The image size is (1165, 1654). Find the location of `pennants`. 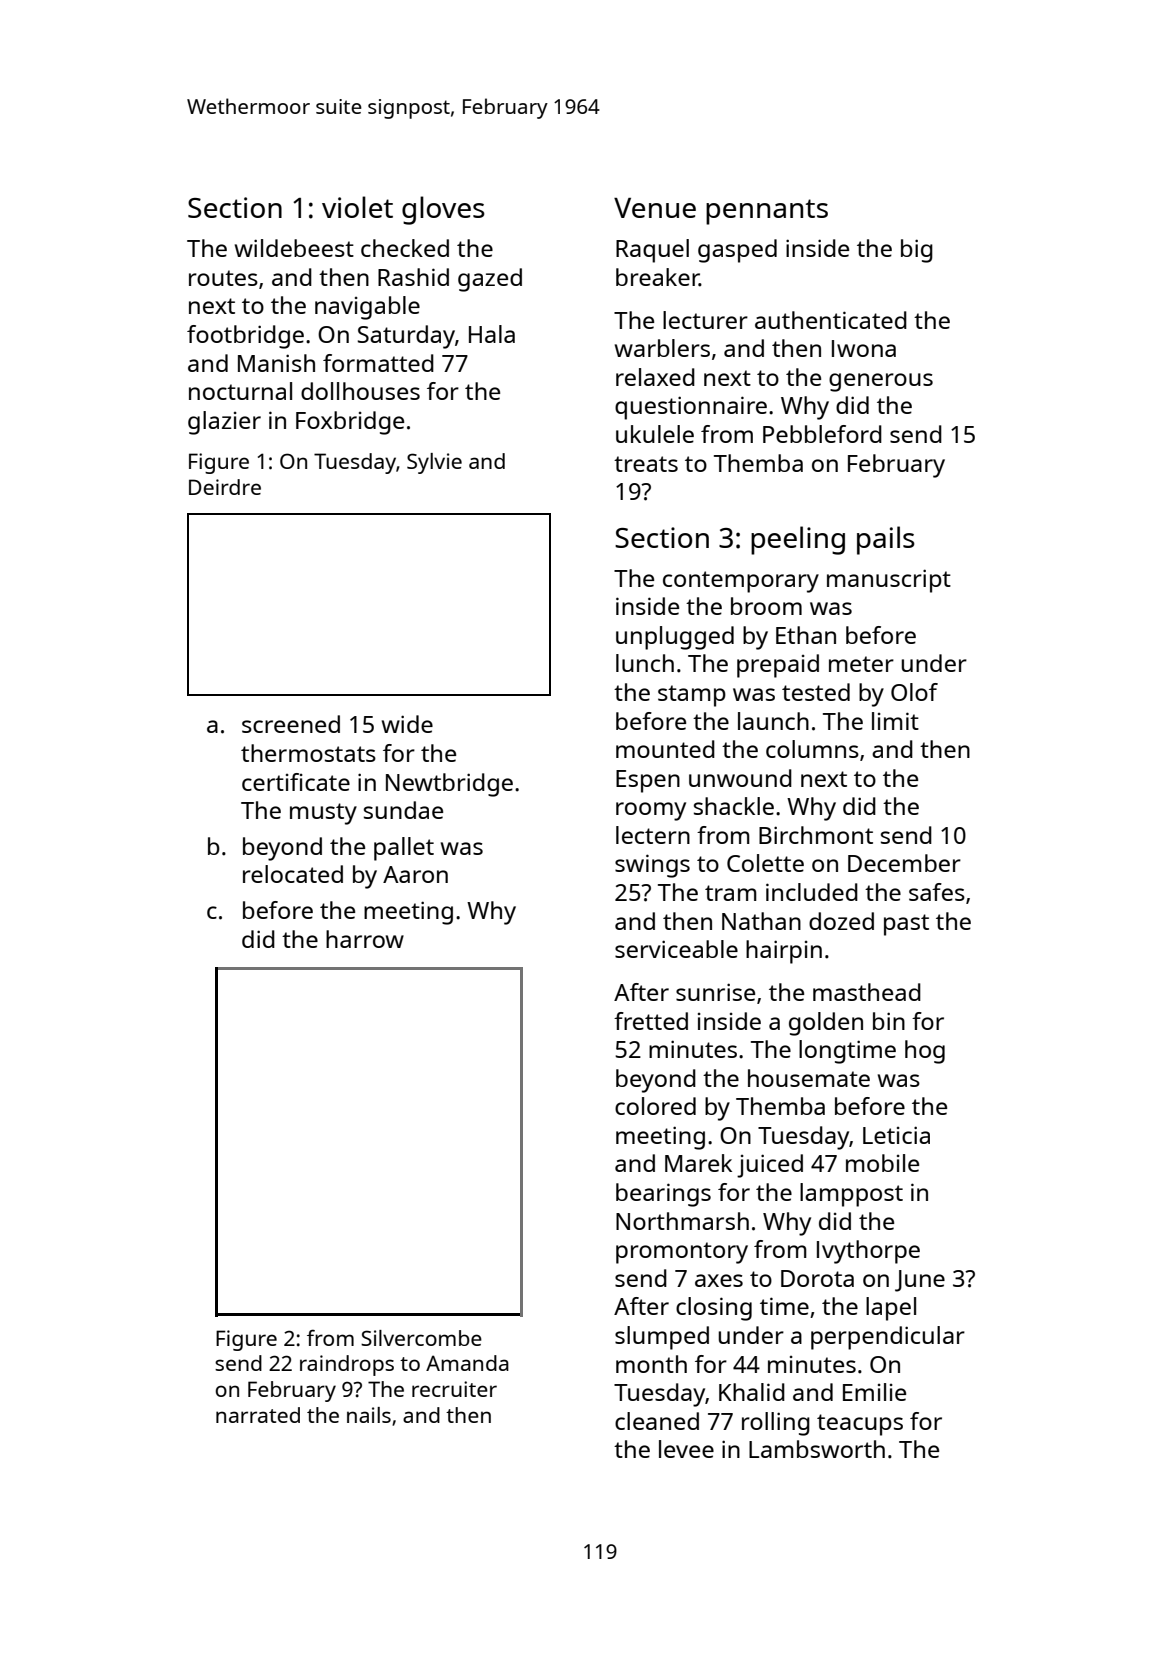

pennants is located at coordinates (767, 212).
